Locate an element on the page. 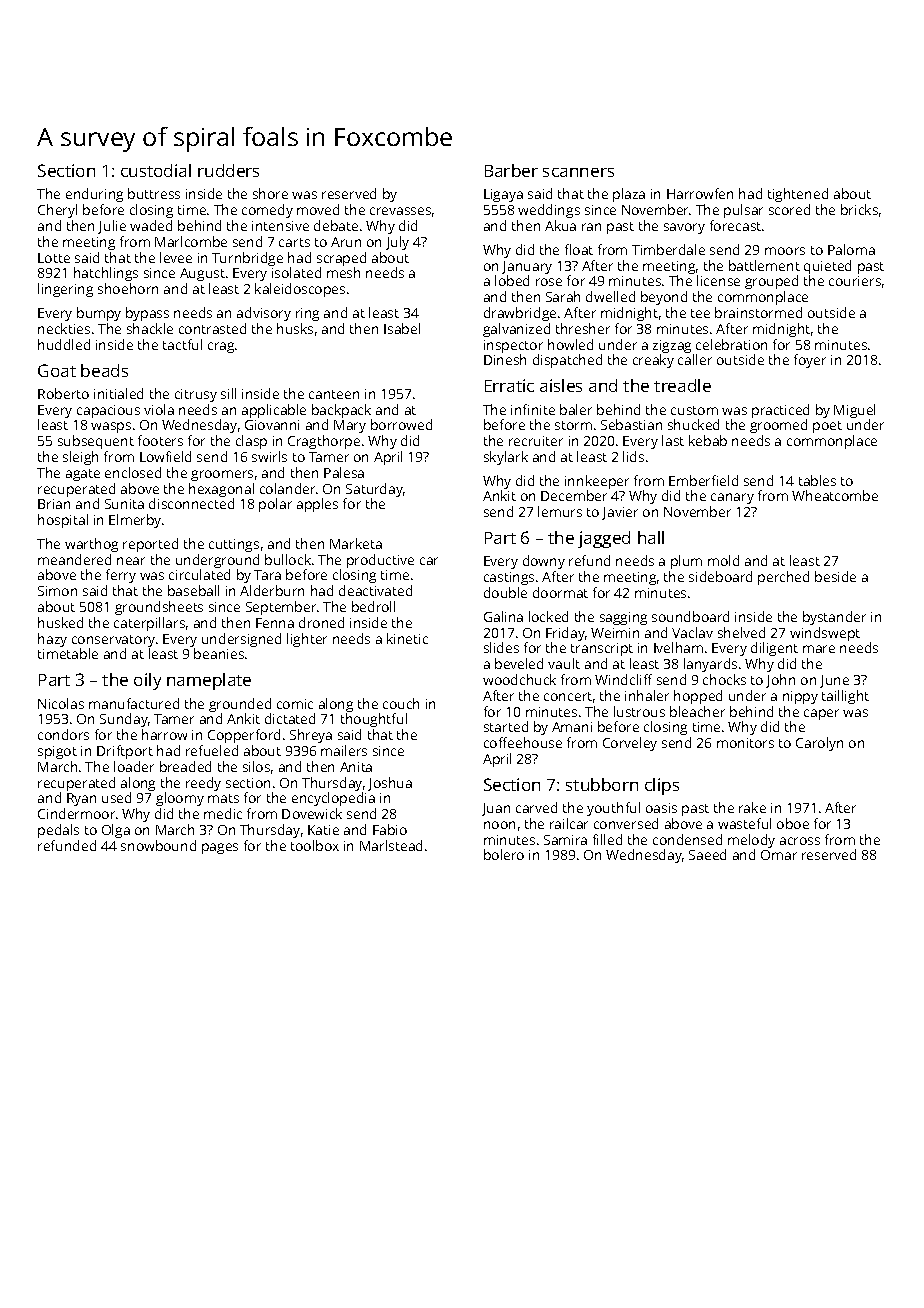  Omar is located at coordinates (779, 855).
